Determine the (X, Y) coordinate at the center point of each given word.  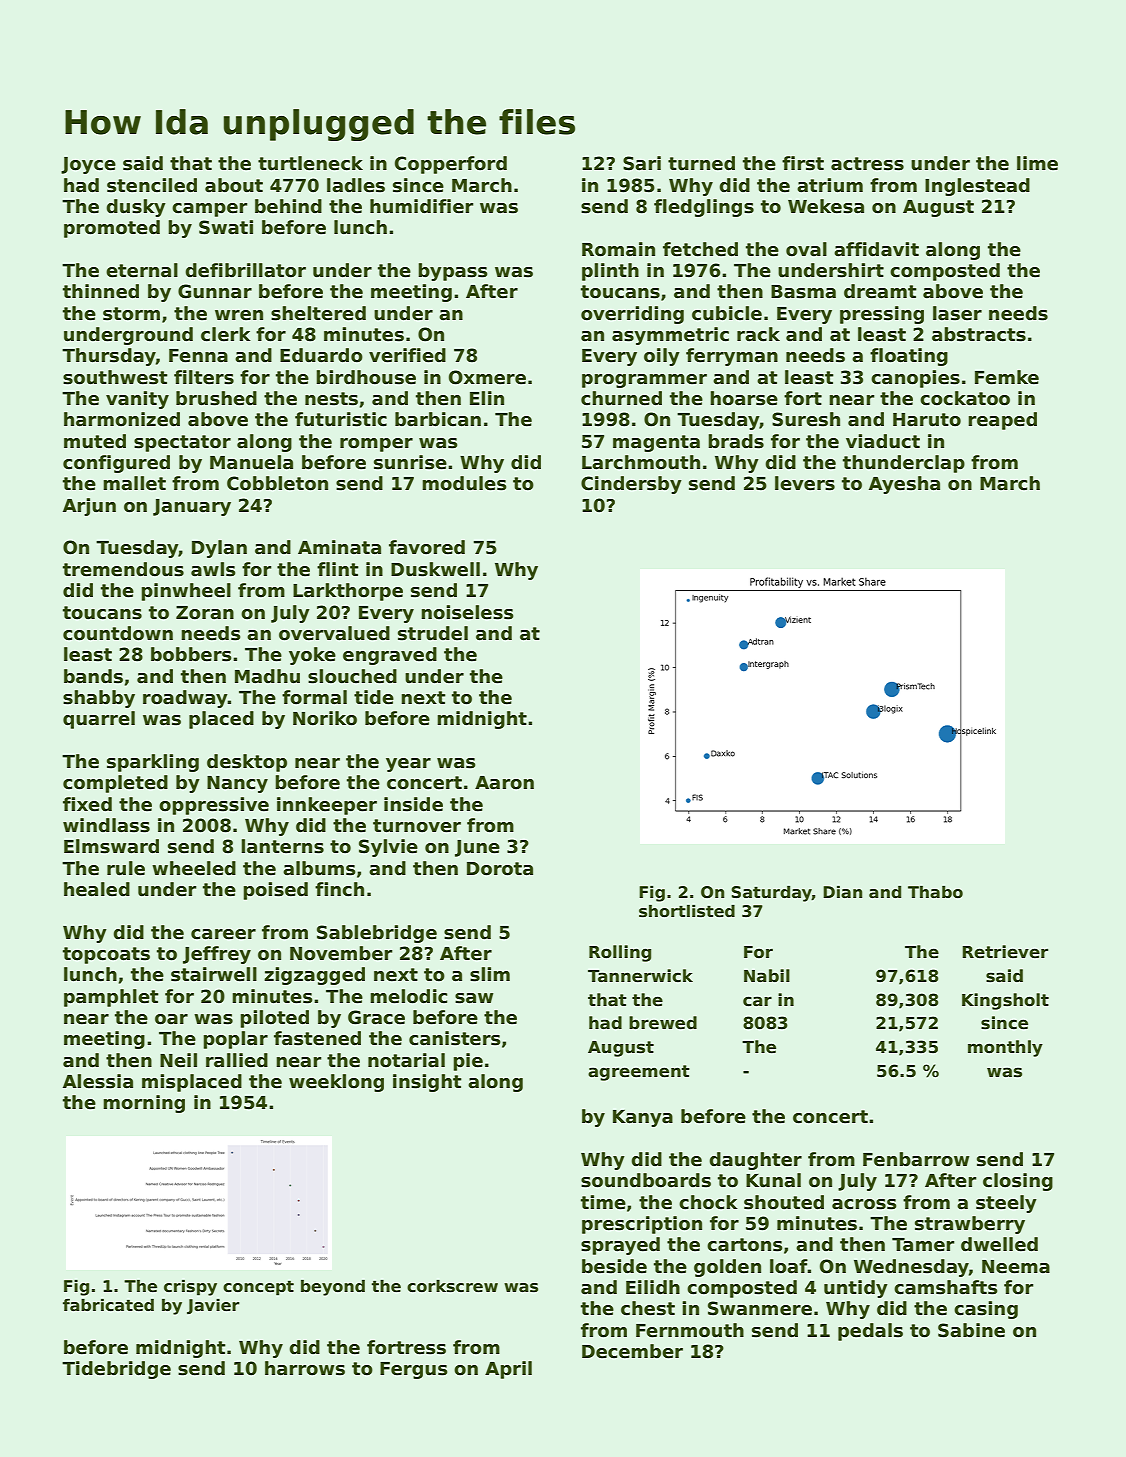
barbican (438, 419)
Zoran (205, 613)
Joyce (88, 165)
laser (957, 313)
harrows (305, 1368)
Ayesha (904, 485)
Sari (642, 163)
